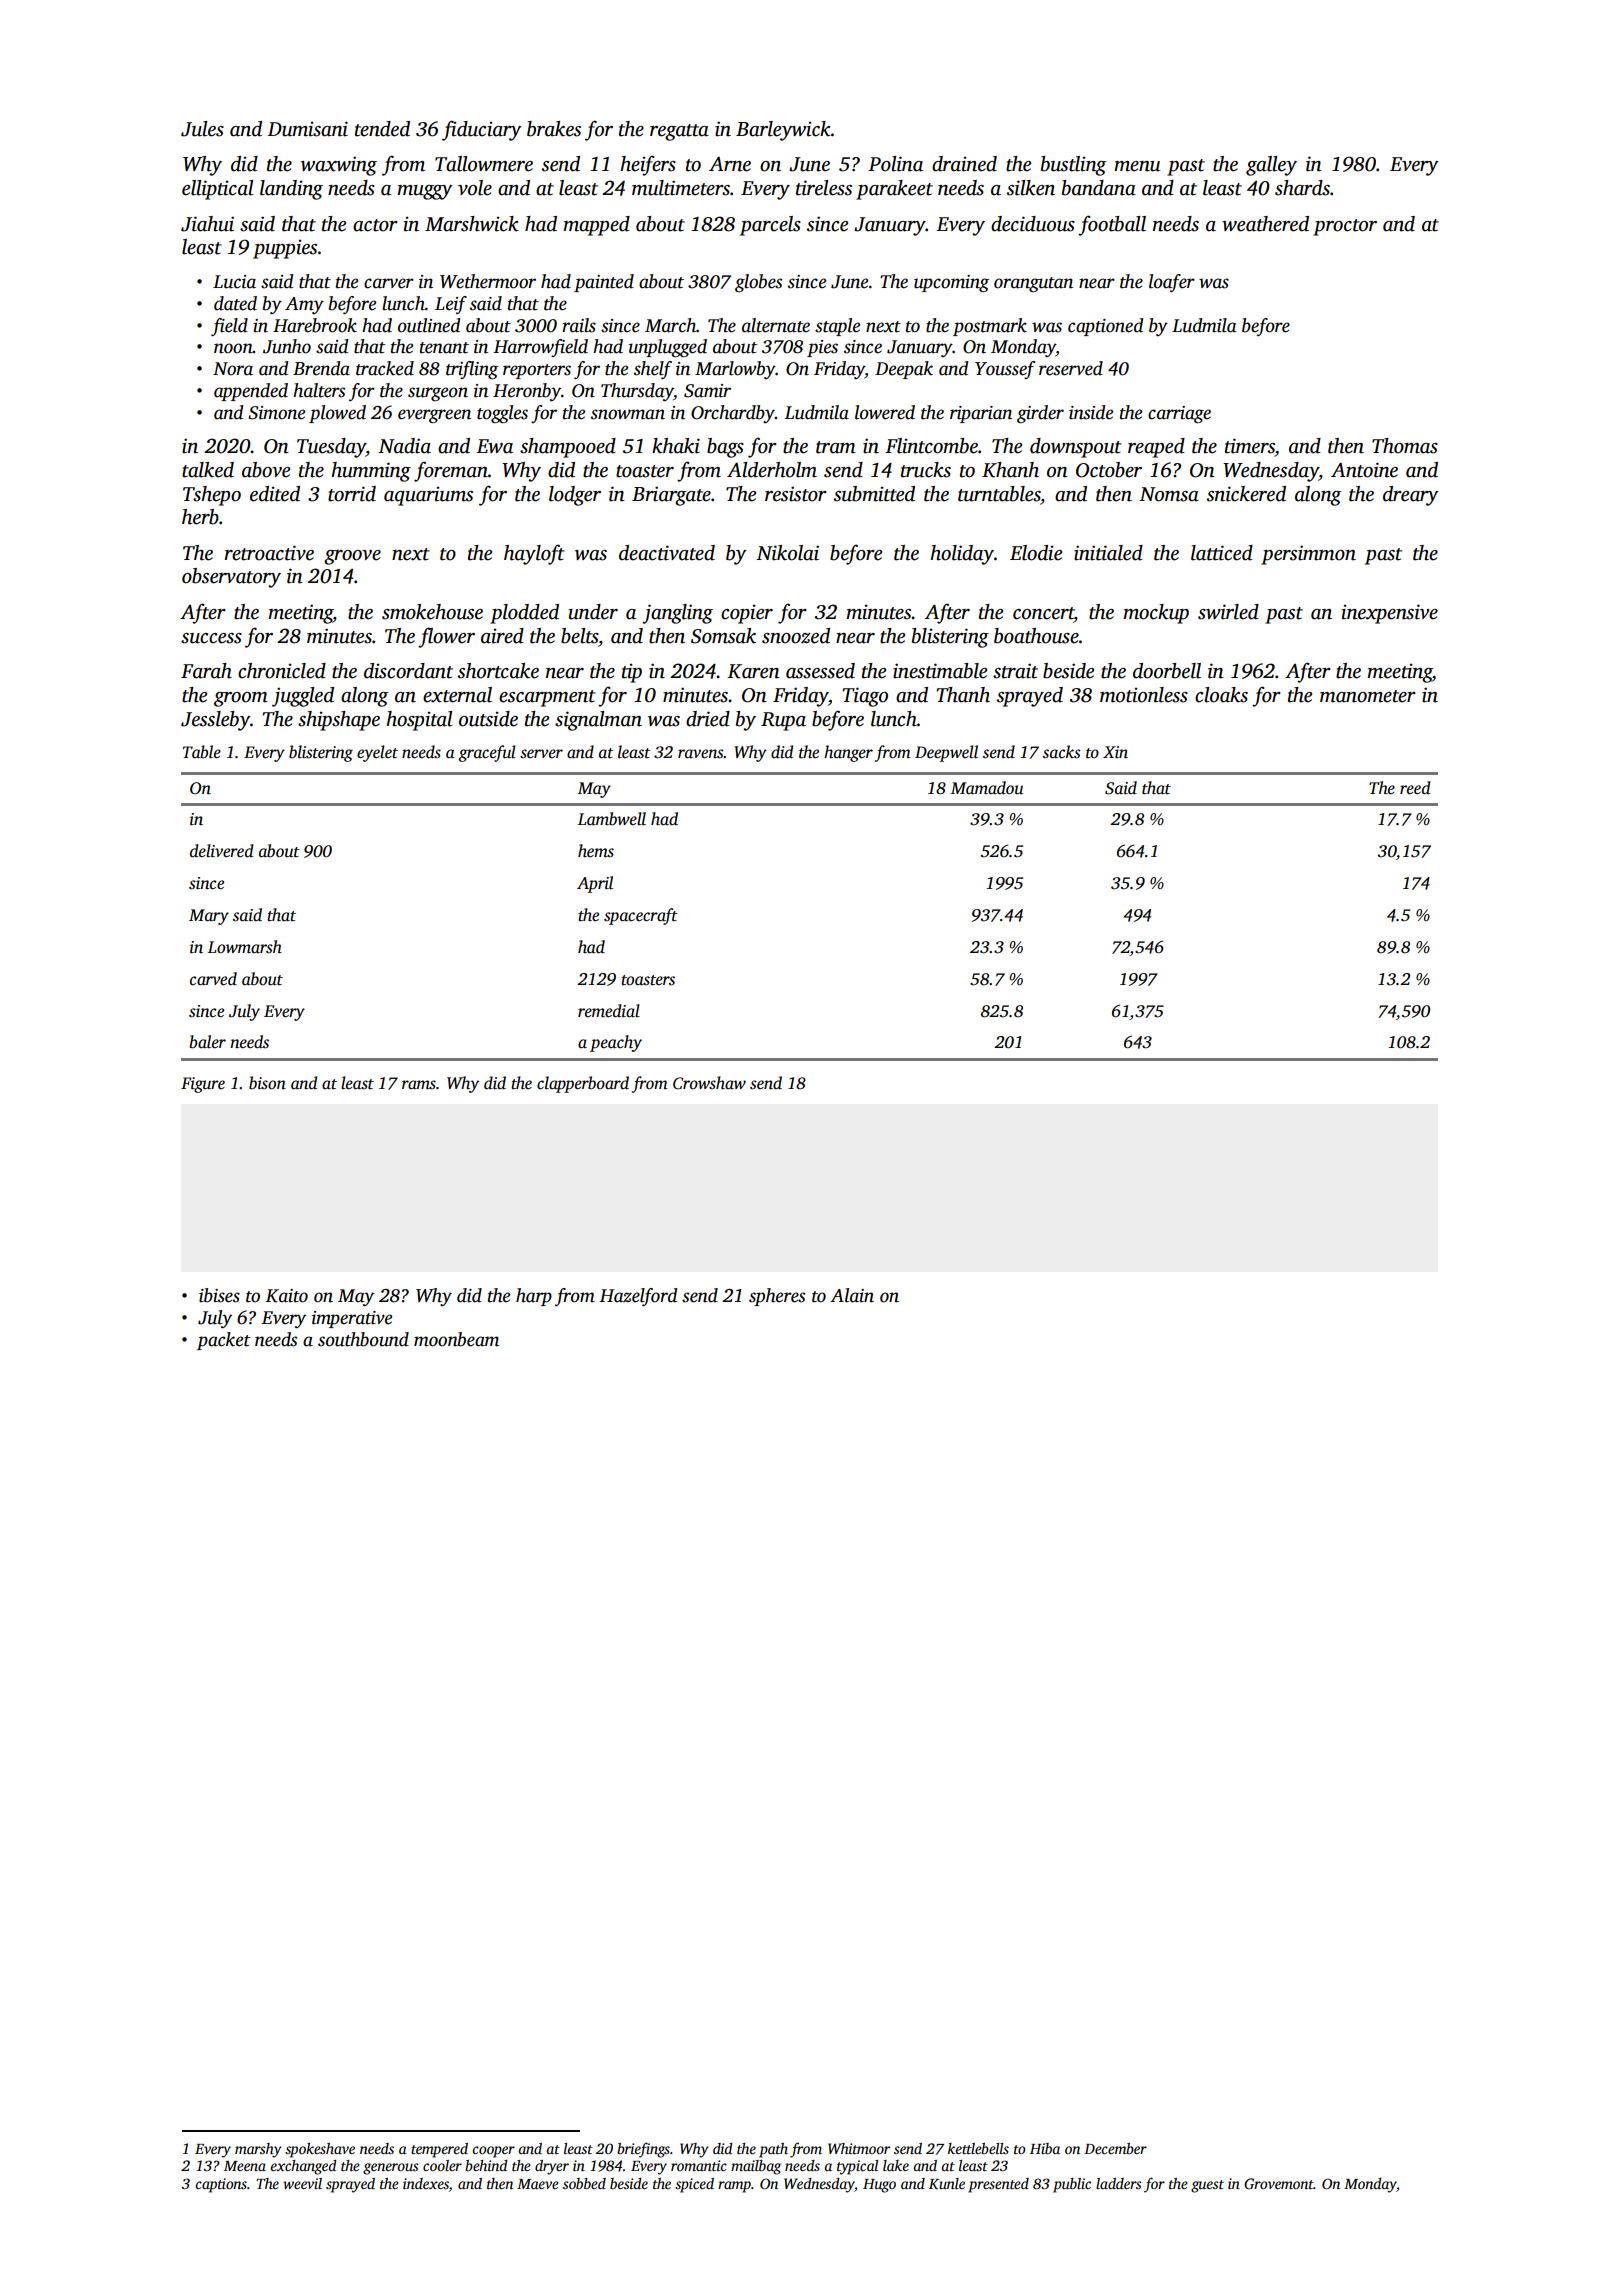  What do you see at coordinates (219, 1295) in the image?
I see `ibises` at bounding box center [219, 1295].
